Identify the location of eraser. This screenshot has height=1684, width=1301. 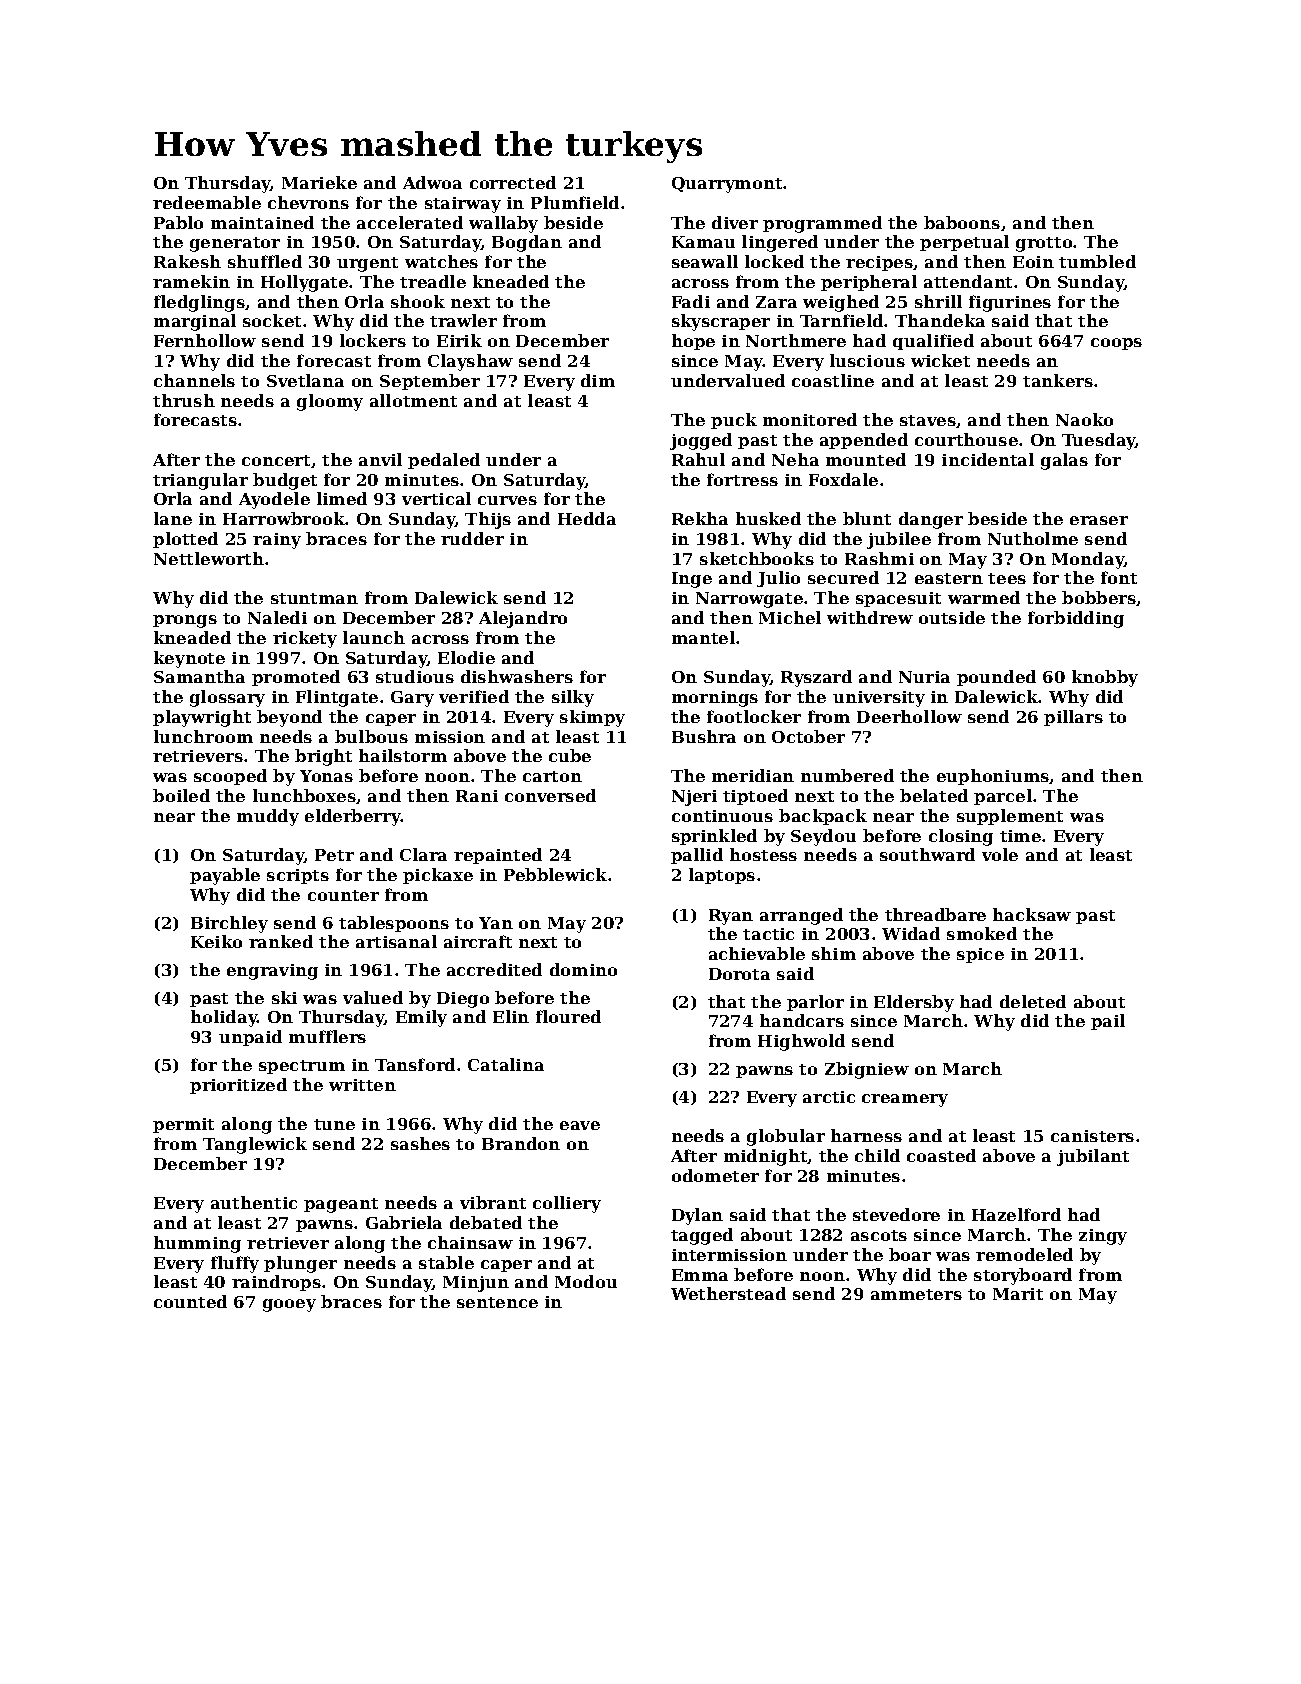
(1099, 520).
